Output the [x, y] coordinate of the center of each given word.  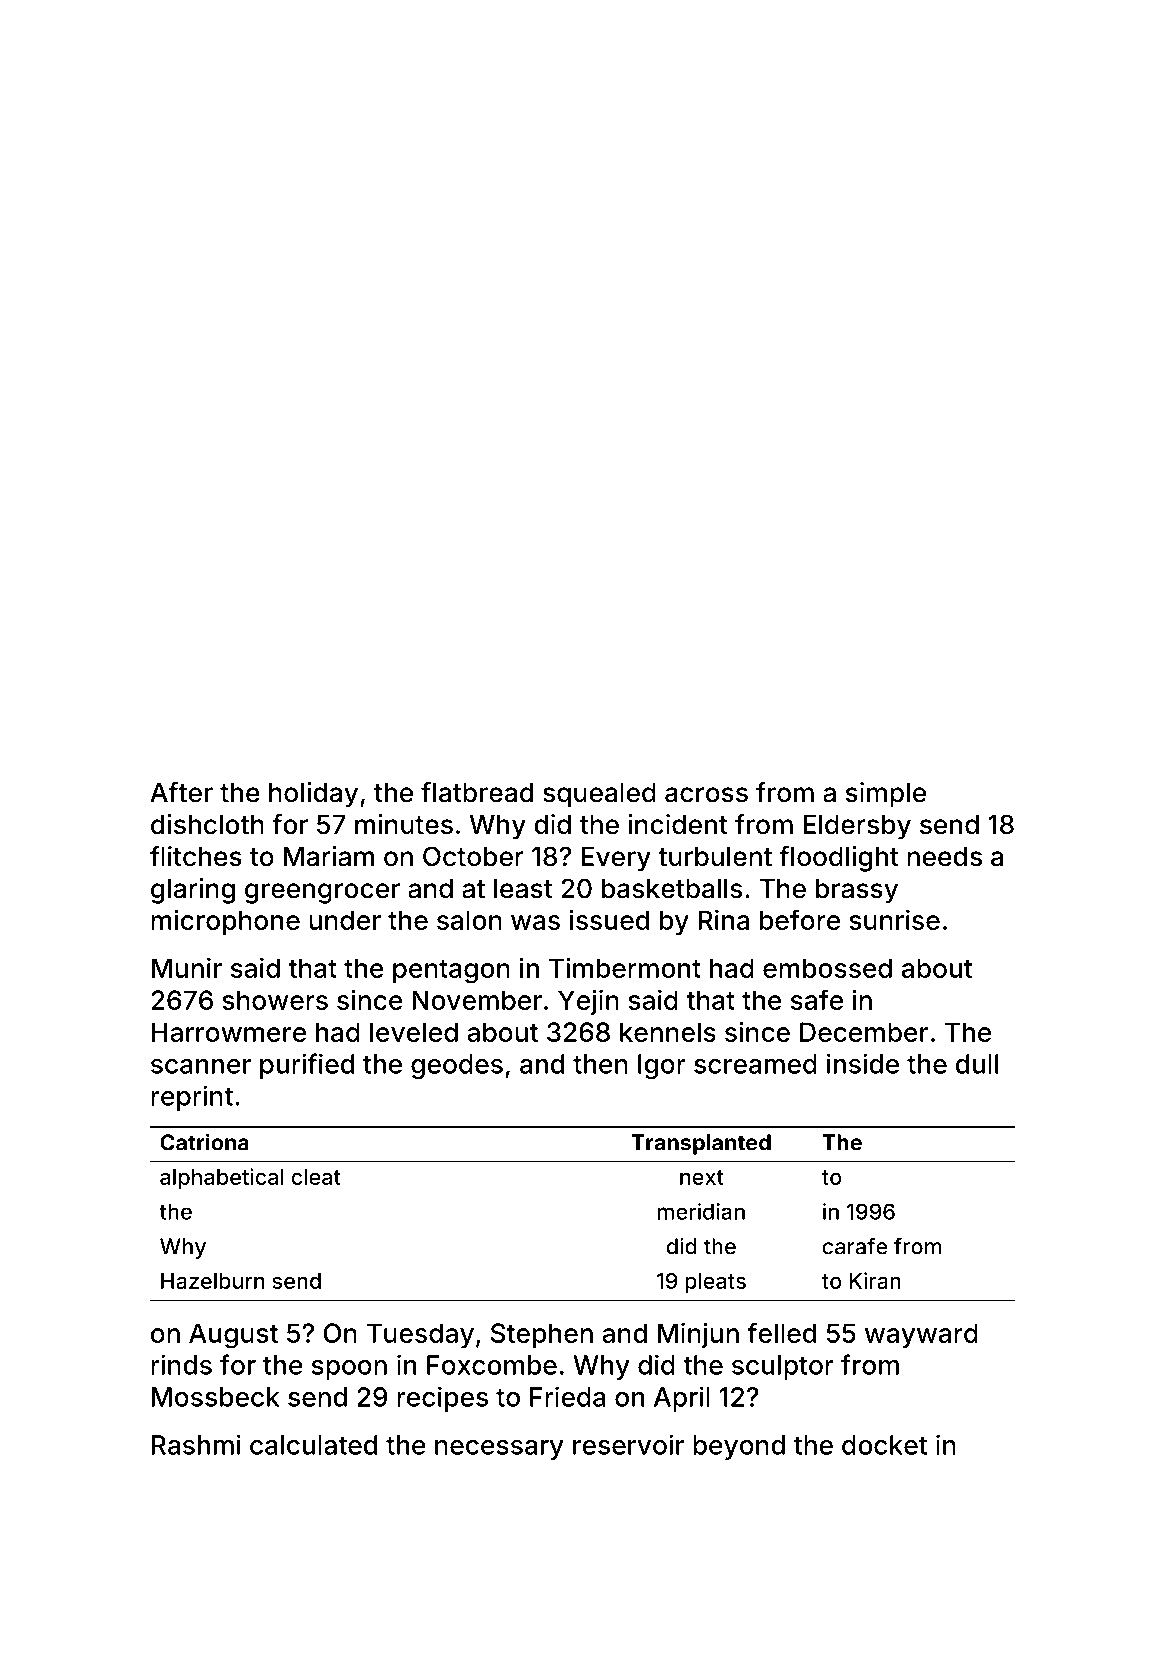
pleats [715, 1283]
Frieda [568, 1396]
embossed [827, 968]
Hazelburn [212, 1281]
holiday [313, 795]
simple [886, 795]
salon [469, 920]
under [345, 920]
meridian [701, 1211]
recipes [442, 1399]
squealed [599, 795]
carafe [855, 1246]
